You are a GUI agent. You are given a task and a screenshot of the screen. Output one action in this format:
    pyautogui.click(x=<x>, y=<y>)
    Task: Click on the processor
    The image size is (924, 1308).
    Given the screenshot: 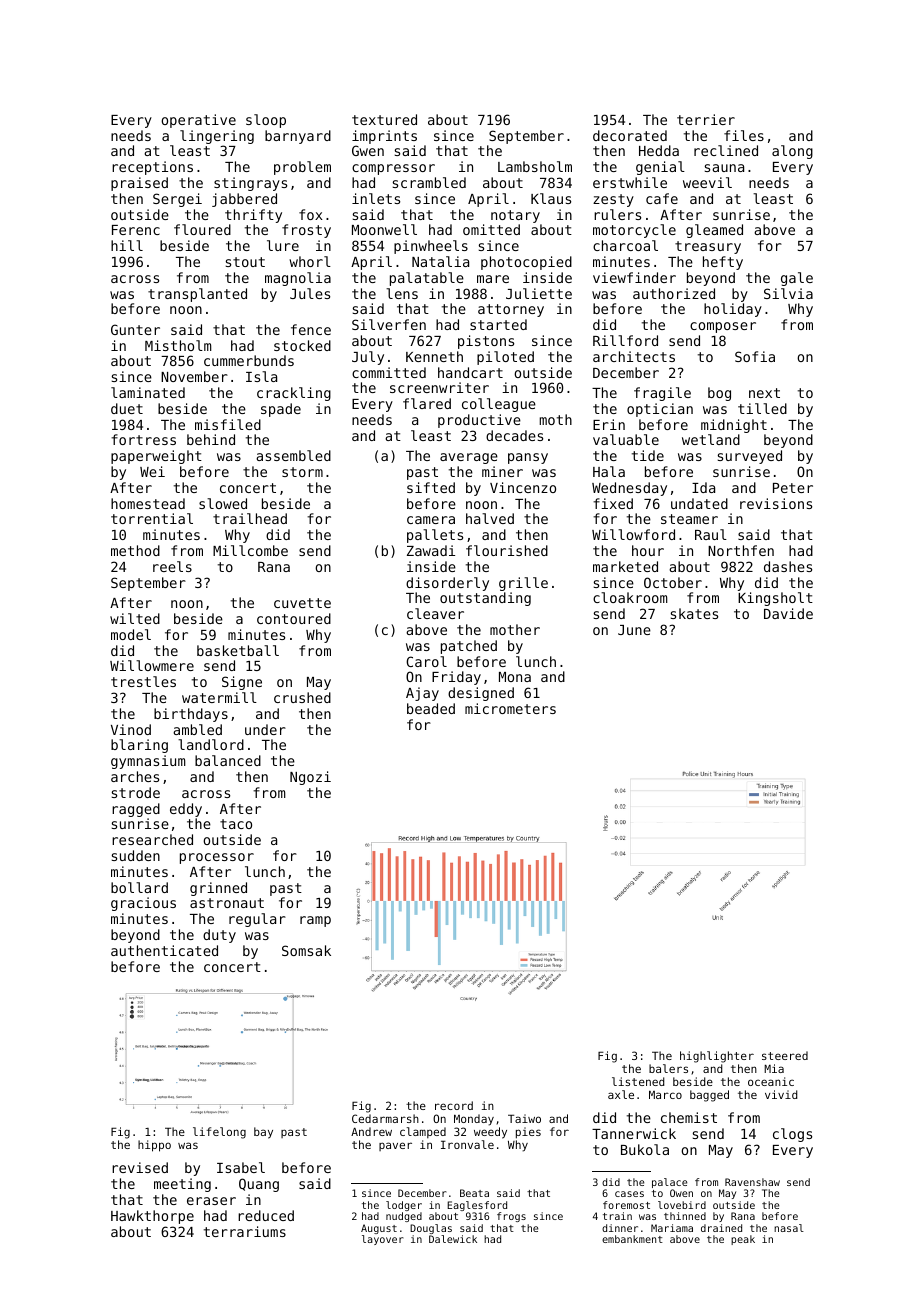 What is the action you would take?
    pyautogui.click(x=217, y=858)
